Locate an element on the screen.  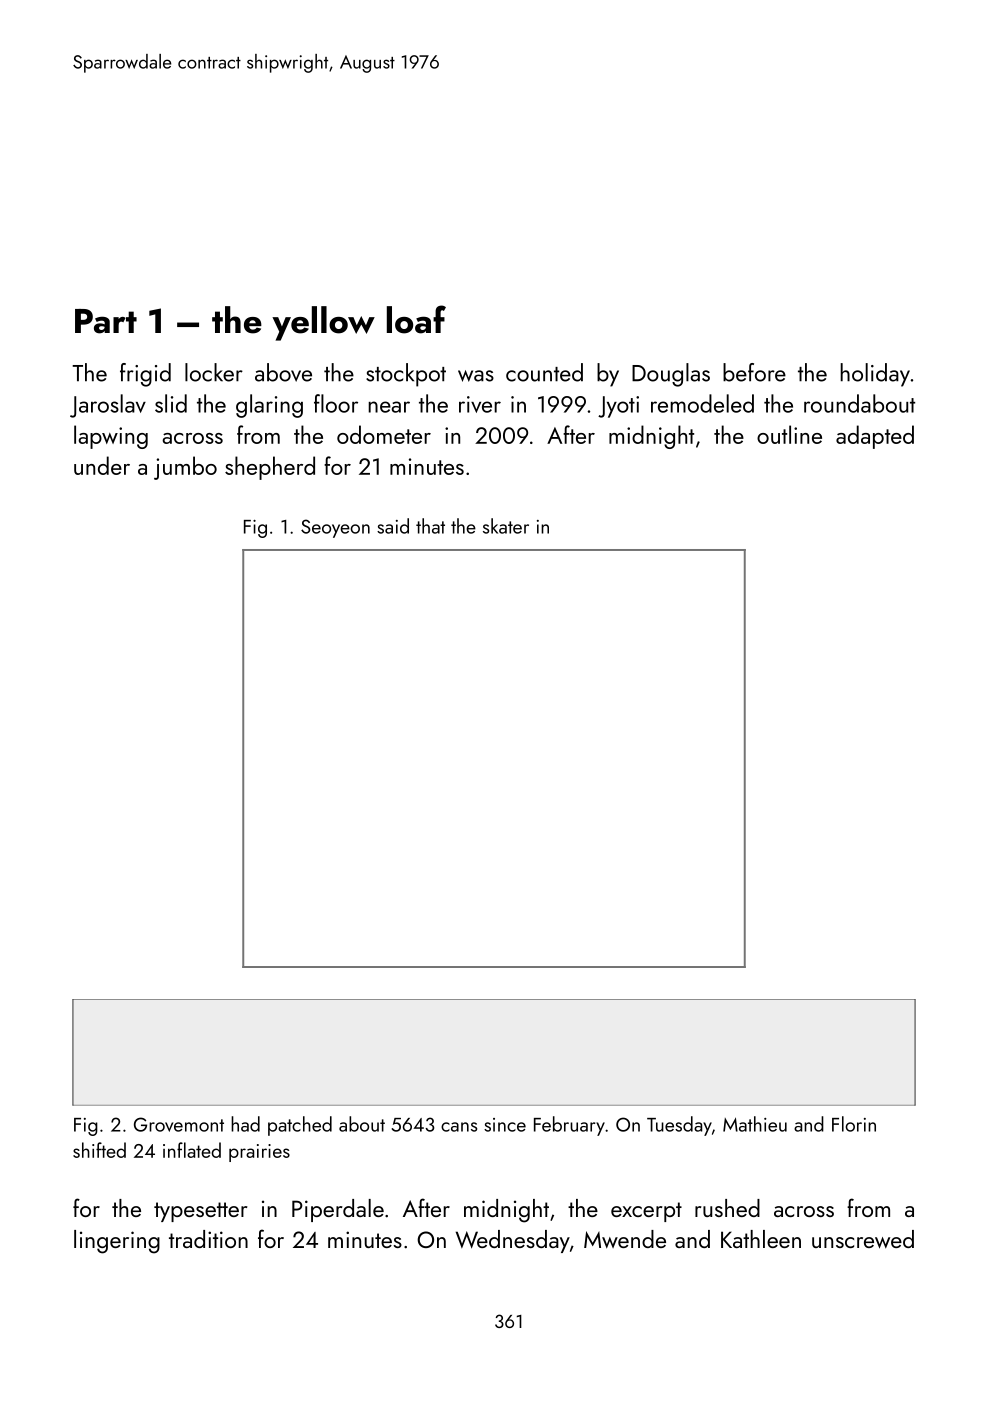
Part is located at coordinates (106, 321).
